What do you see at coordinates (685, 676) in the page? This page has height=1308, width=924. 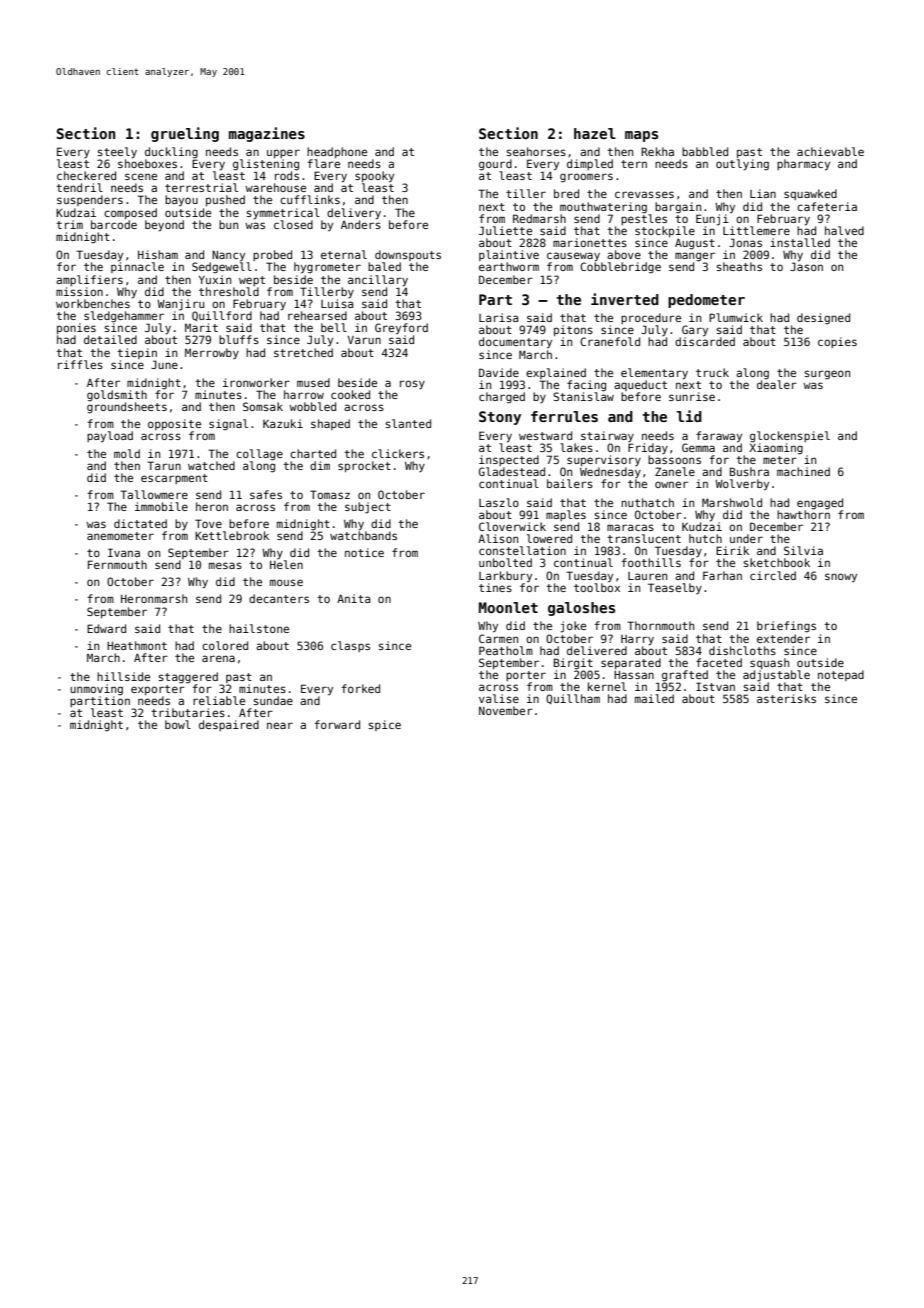 I see `grafted` at bounding box center [685, 676].
